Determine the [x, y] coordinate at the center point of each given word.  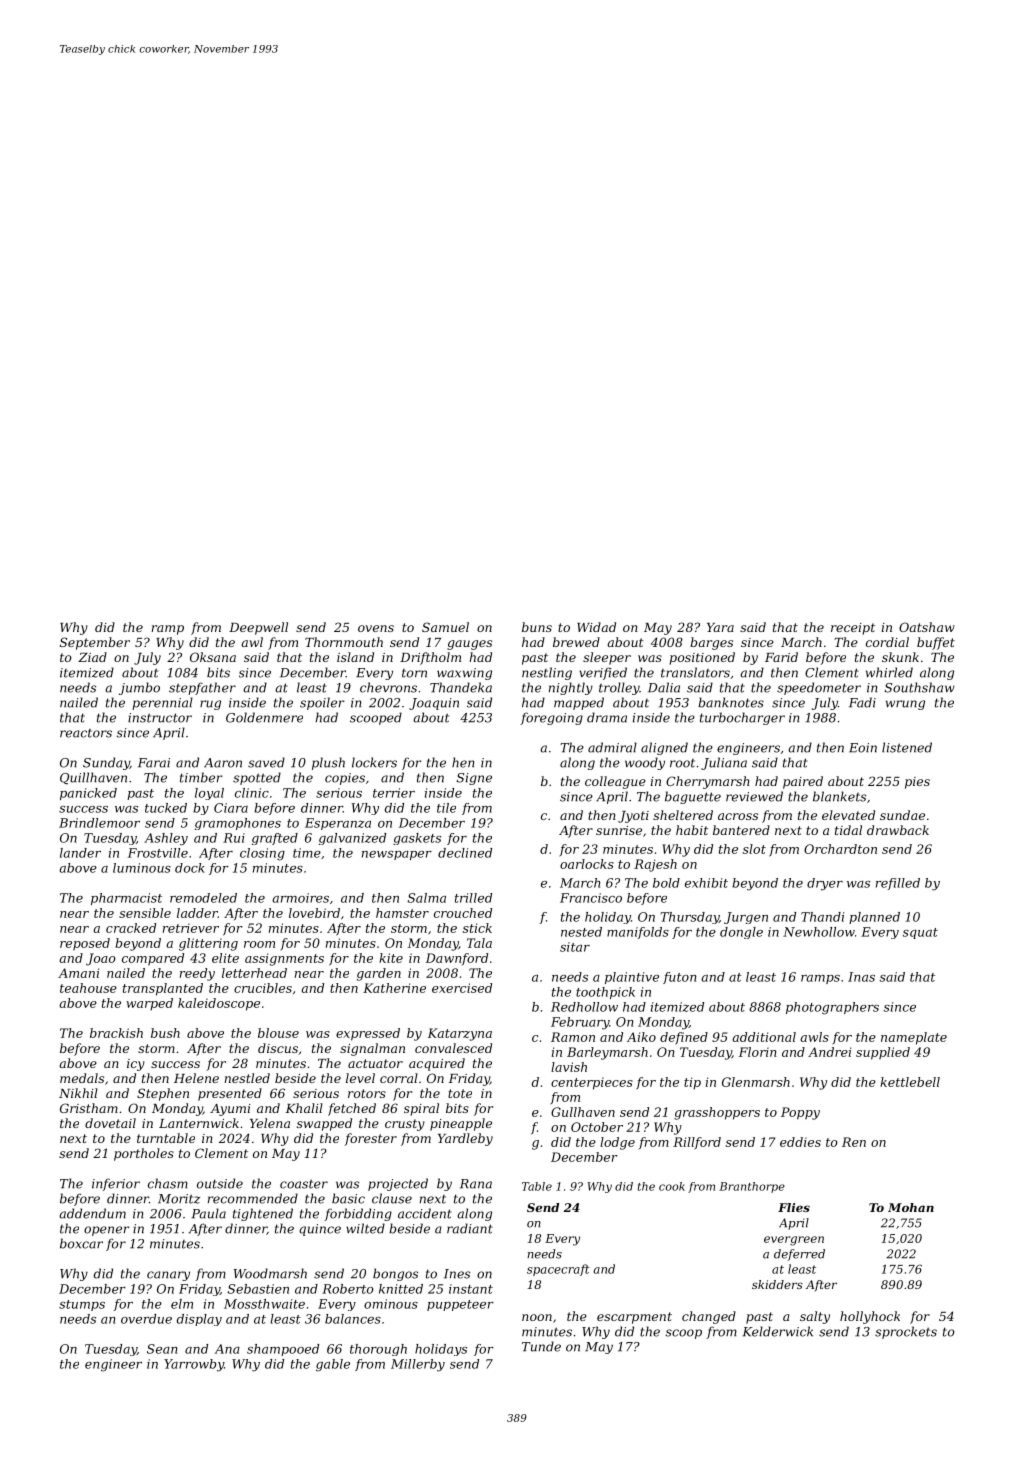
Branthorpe [752, 1187]
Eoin [863, 748]
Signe [474, 779]
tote [460, 1093]
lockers [374, 762]
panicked [88, 794]
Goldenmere [264, 717]
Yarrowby [194, 1365]
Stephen [163, 1094]
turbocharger [742, 718]
